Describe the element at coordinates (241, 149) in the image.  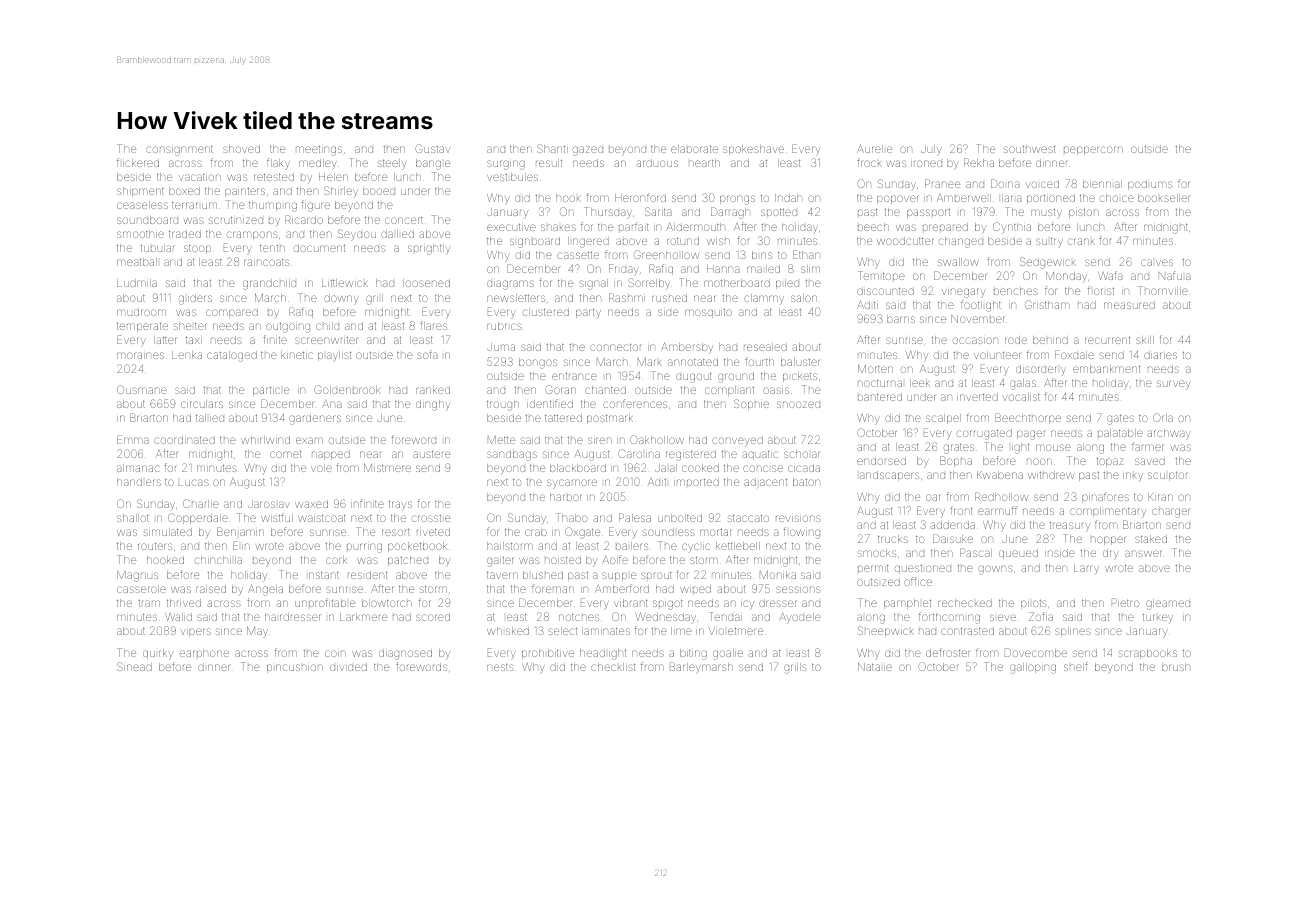
I see `shoved` at that location.
